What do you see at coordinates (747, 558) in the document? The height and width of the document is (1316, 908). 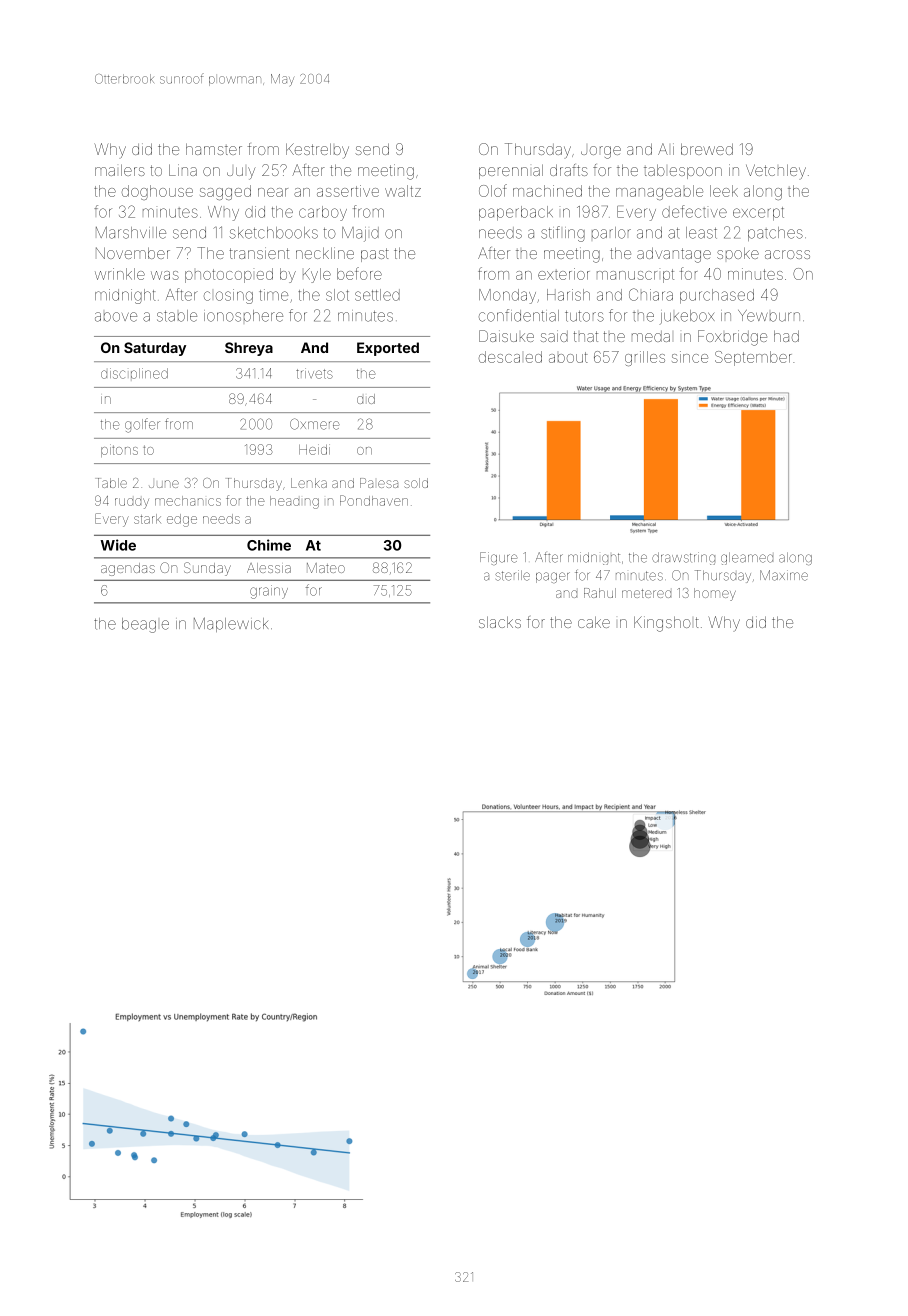 I see `gleamed` at bounding box center [747, 558].
